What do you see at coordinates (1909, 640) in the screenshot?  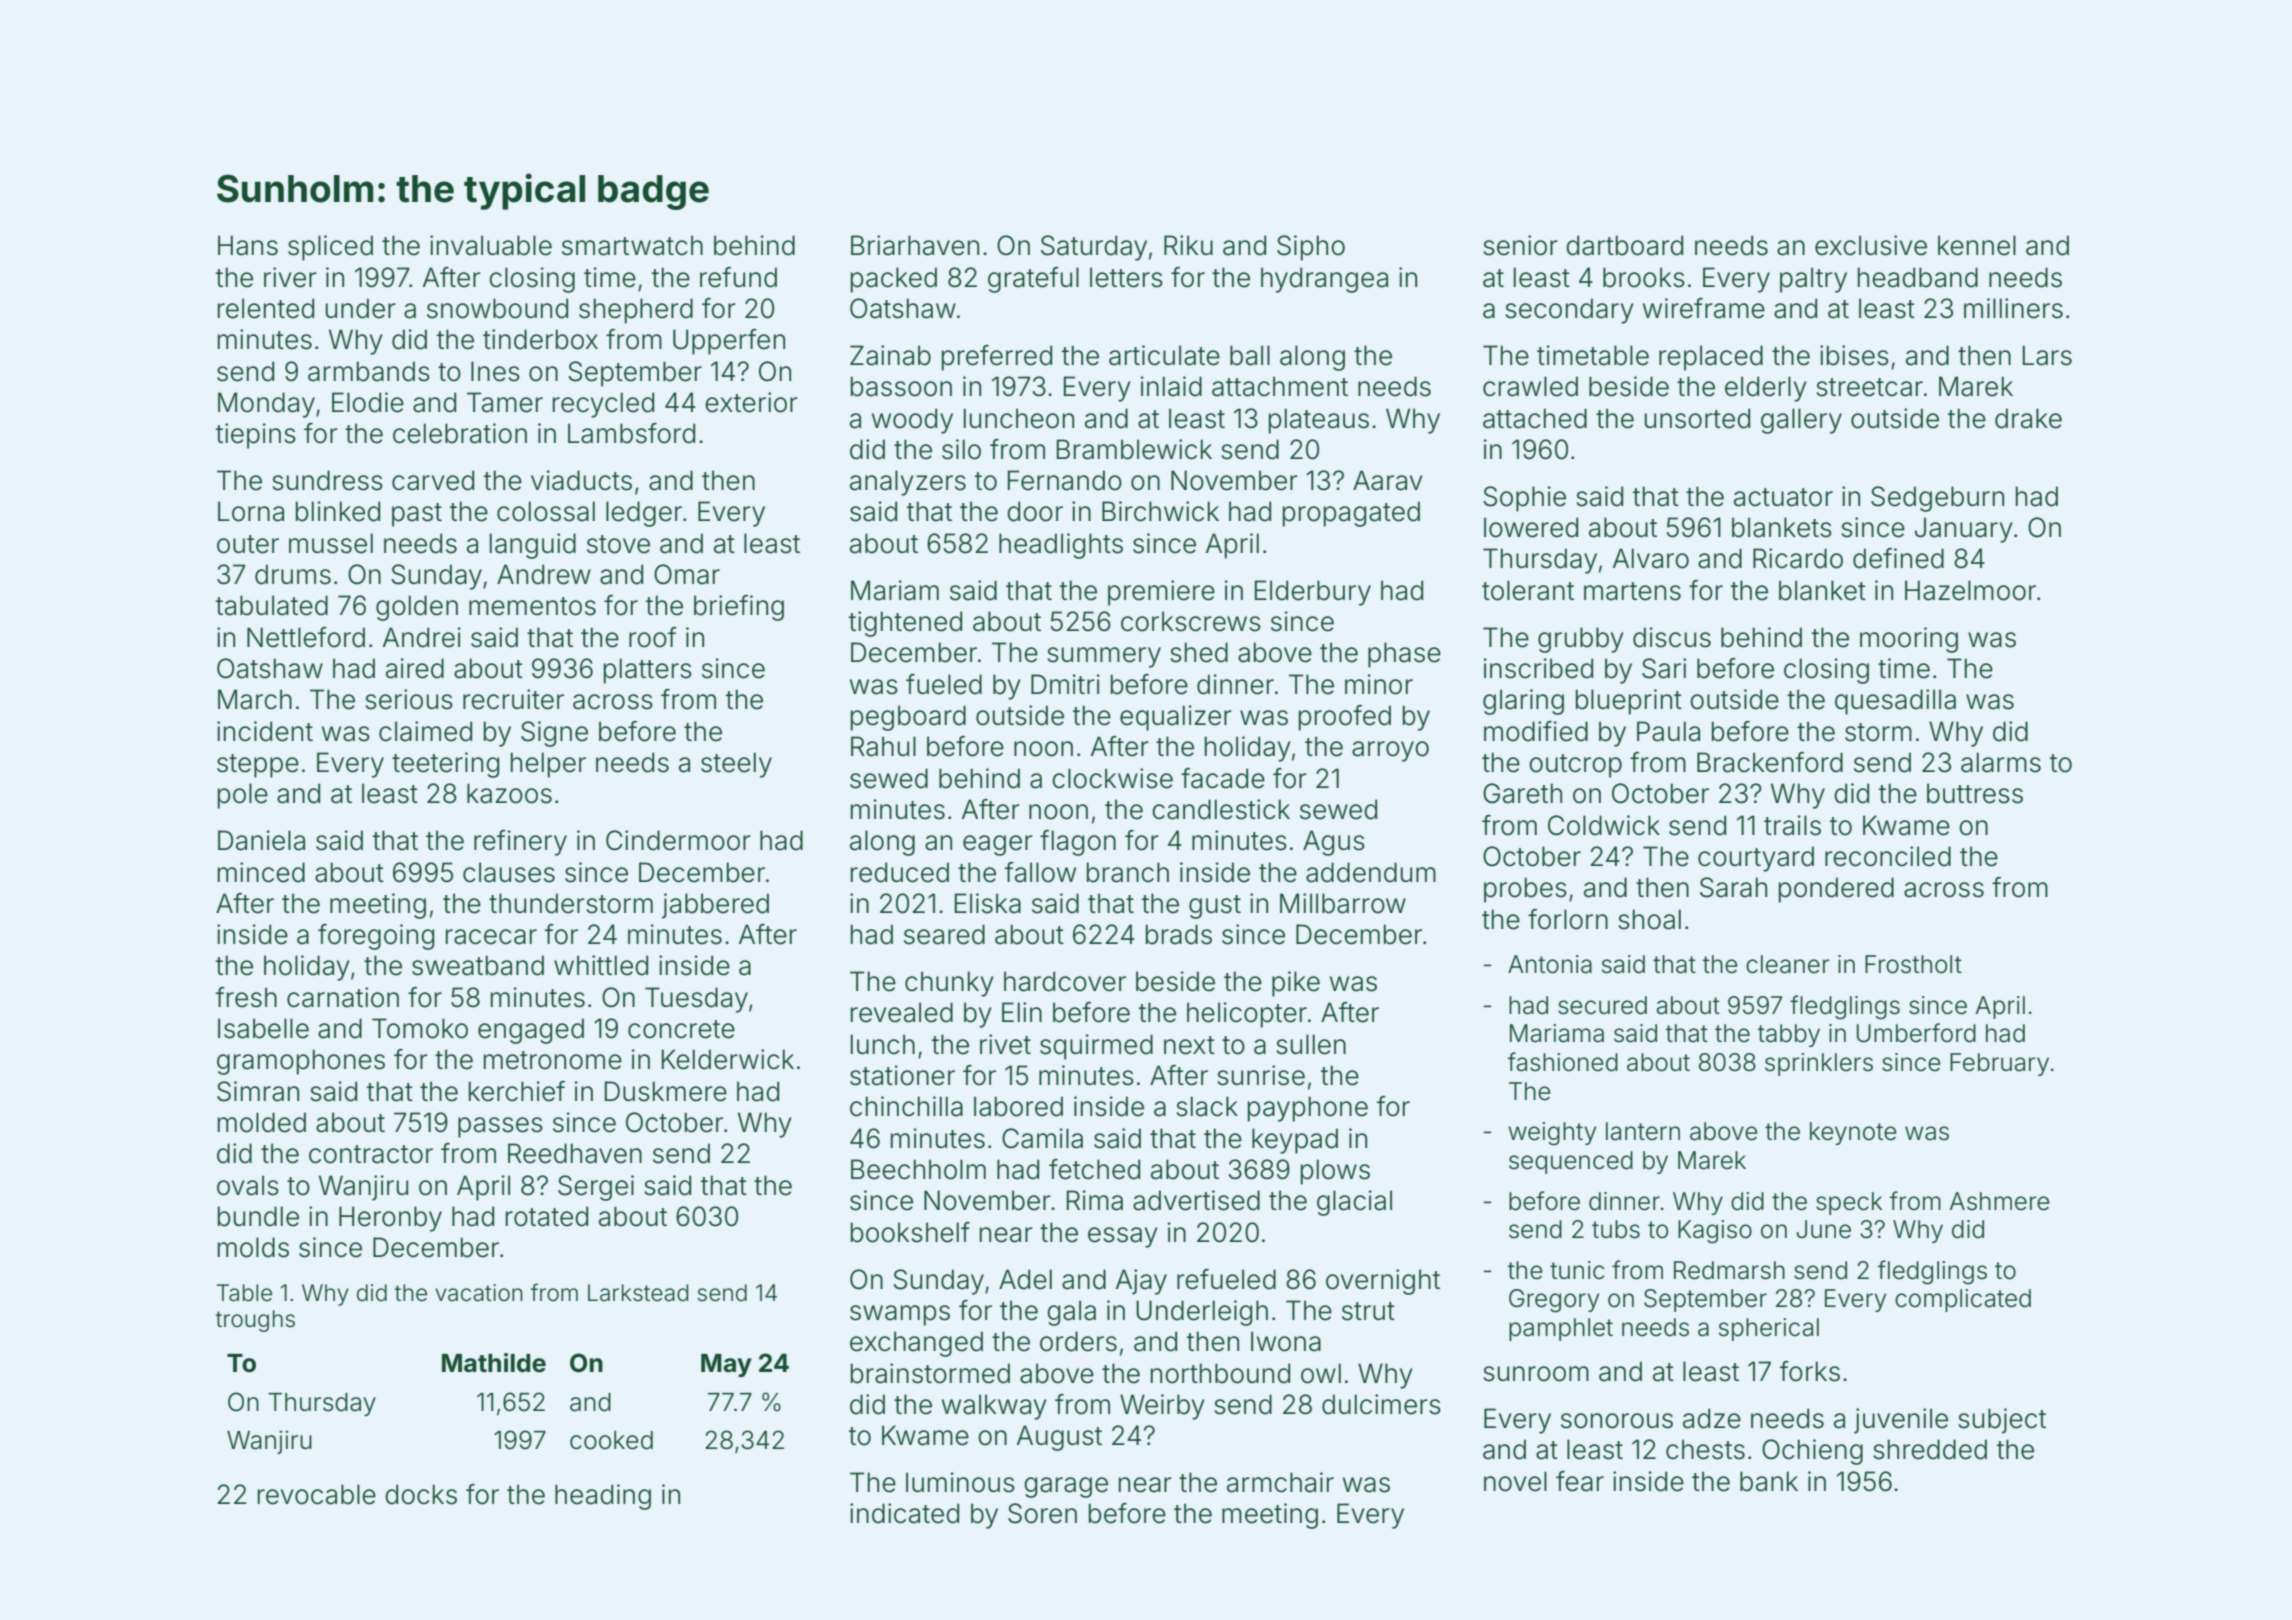 I see `mooring` at bounding box center [1909, 640].
